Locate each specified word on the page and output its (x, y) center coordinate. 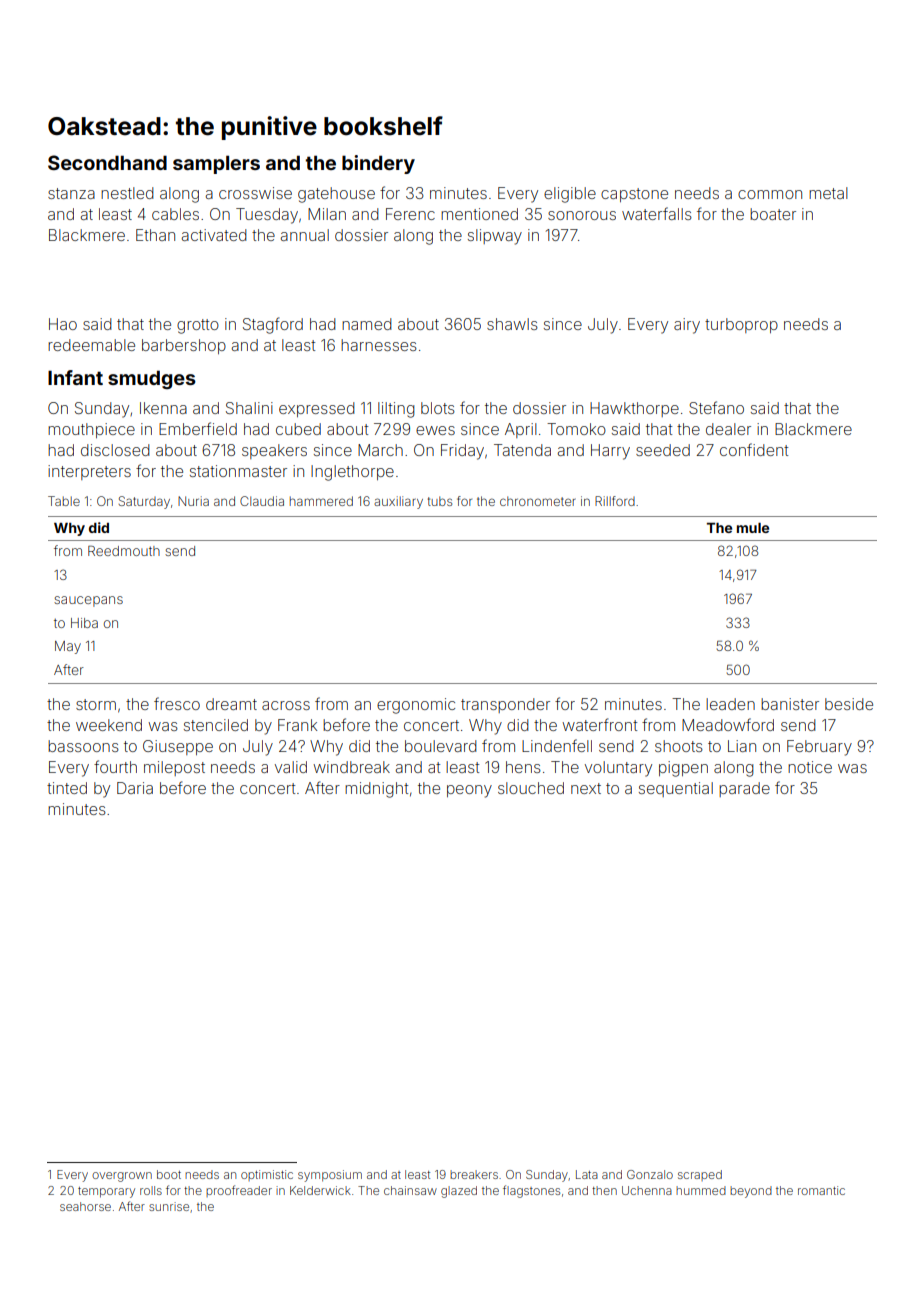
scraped (700, 1175)
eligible (570, 195)
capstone (634, 195)
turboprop (741, 325)
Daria (135, 788)
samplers (216, 164)
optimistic (267, 1175)
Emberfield (198, 428)
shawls (512, 324)
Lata (587, 1174)
